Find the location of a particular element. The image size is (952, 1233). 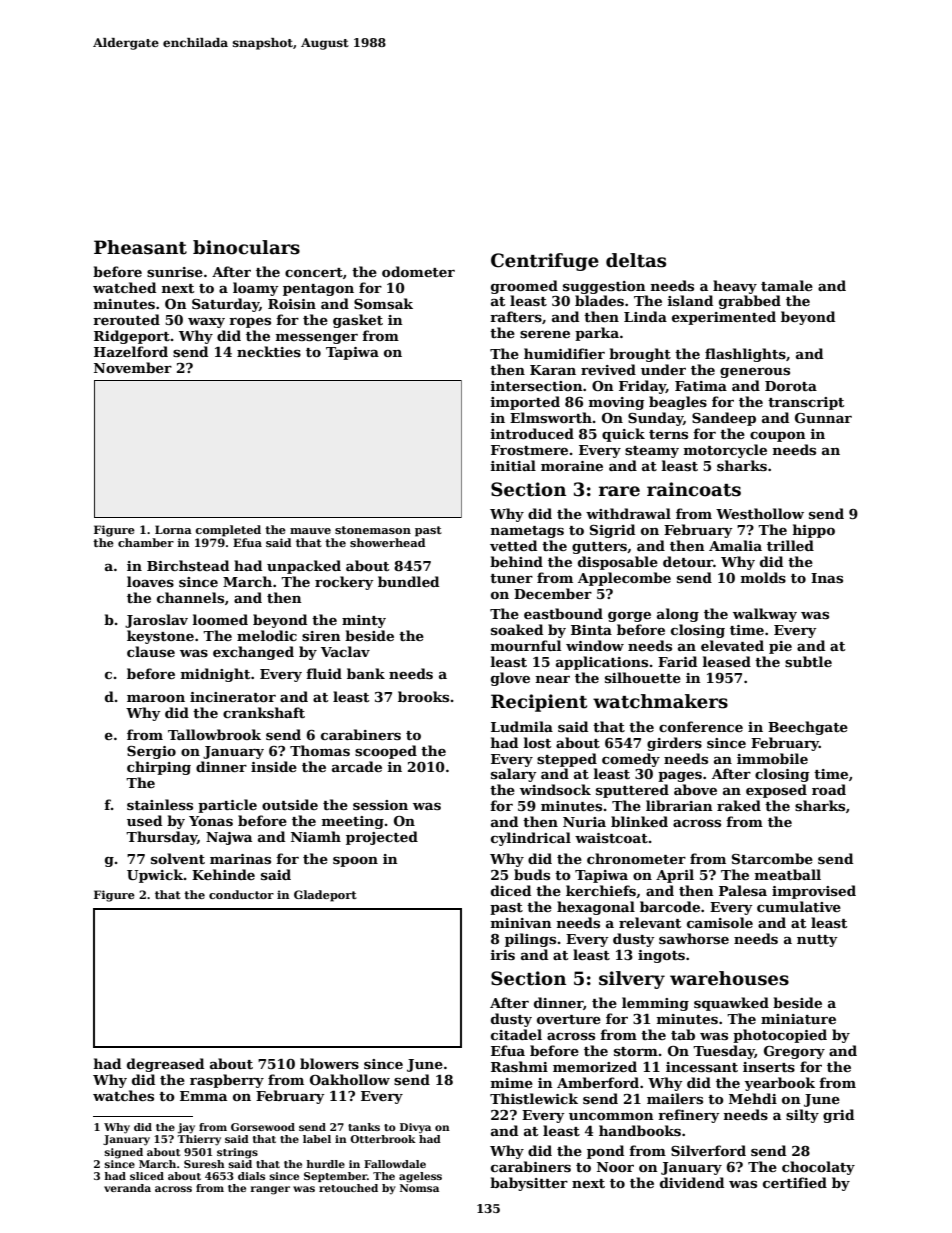

generous is located at coordinates (755, 373).
